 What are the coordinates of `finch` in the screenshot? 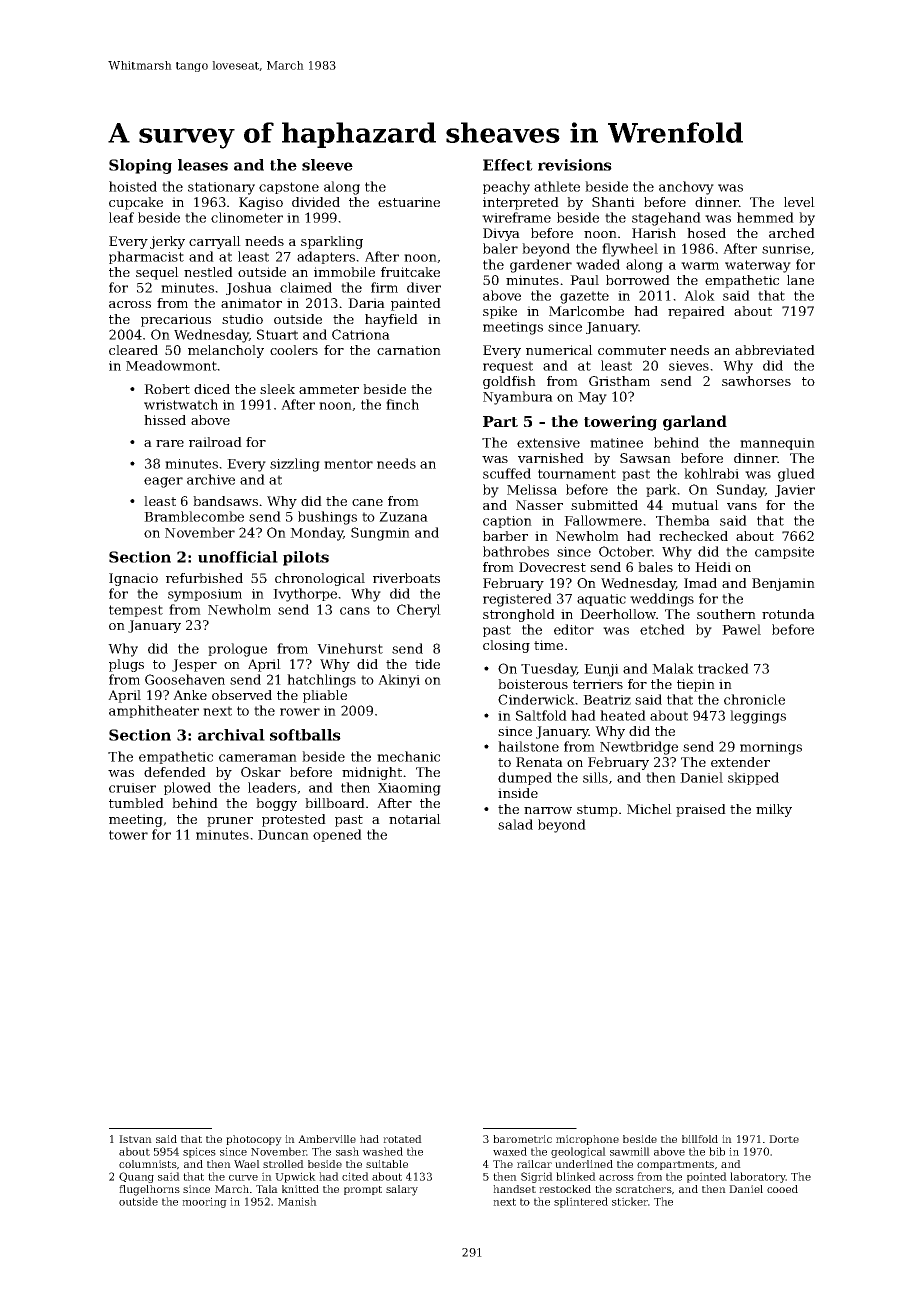 It's located at (402, 404).
